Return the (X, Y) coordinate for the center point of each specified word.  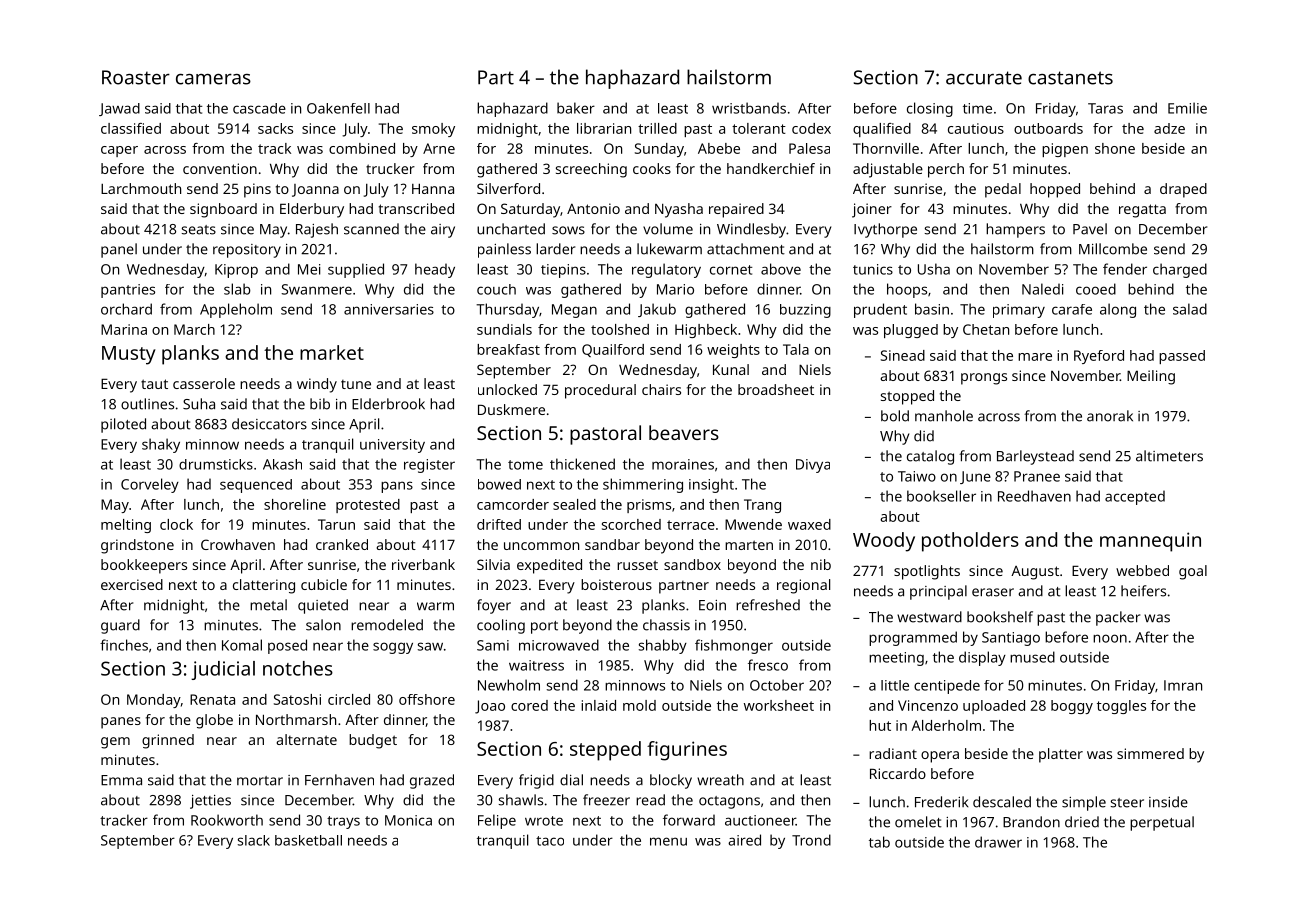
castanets (1070, 78)
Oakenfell (338, 108)
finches (124, 645)
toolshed (620, 329)
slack (254, 840)
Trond (811, 840)
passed (1182, 357)
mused (1032, 657)
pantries (128, 291)
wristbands (749, 108)
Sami (493, 645)
